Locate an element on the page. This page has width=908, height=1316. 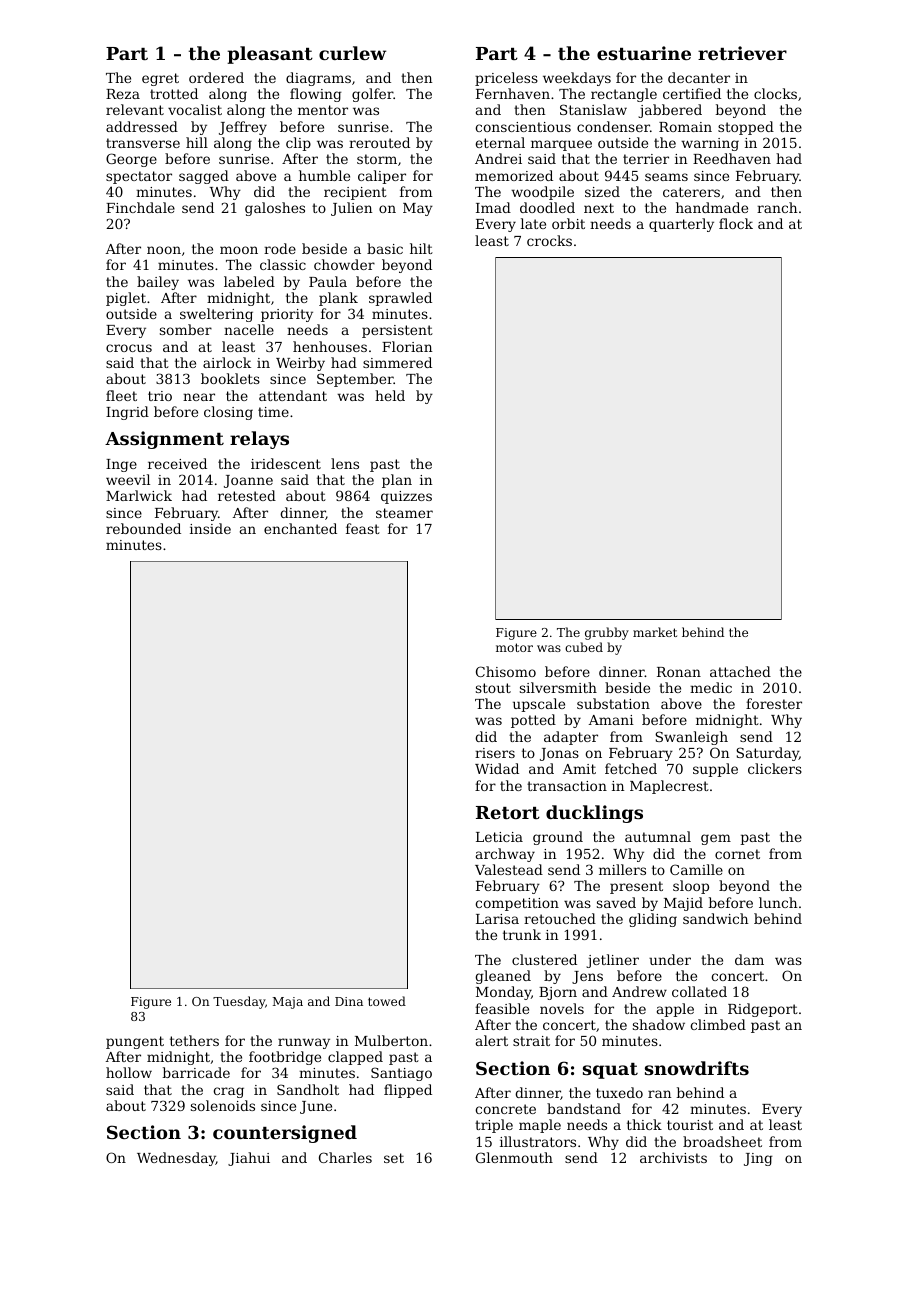
Tuesday is located at coordinates (239, 1002).
